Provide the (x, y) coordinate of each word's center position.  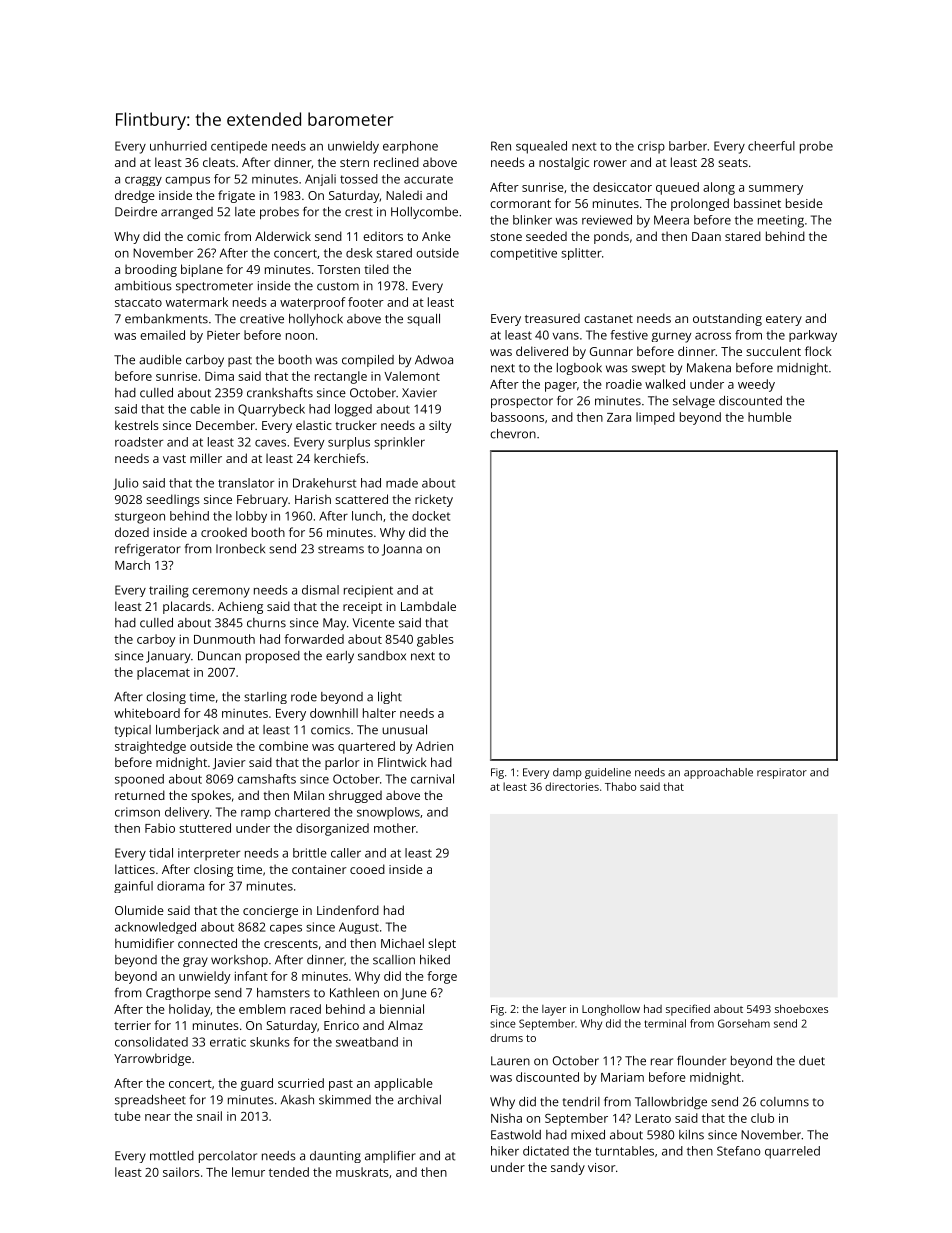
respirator (782, 773)
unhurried (178, 146)
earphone (410, 147)
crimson (137, 812)
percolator (228, 1157)
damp (567, 773)
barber (688, 146)
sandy (568, 1168)
